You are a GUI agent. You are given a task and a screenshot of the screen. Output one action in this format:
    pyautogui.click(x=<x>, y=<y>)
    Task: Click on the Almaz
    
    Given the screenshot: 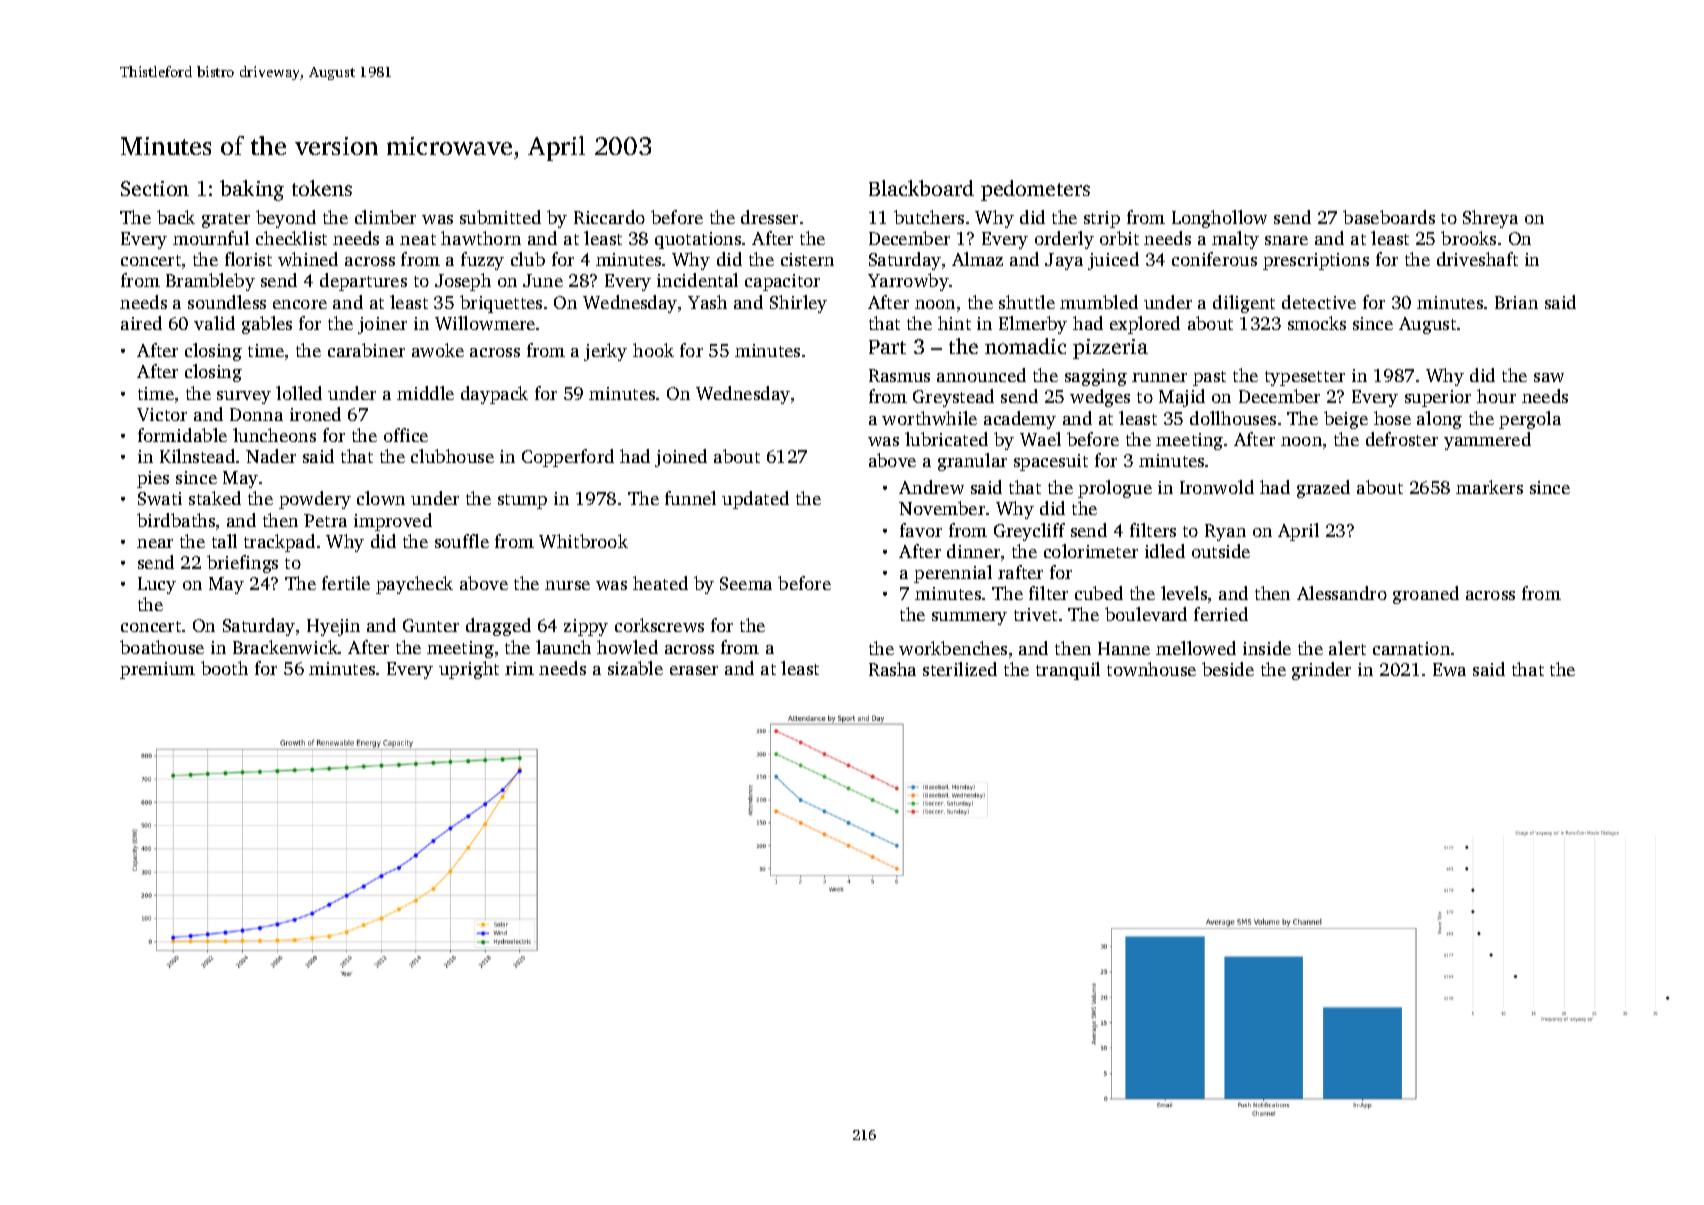 What is the action you would take?
    pyautogui.click(x=977, y=259)
